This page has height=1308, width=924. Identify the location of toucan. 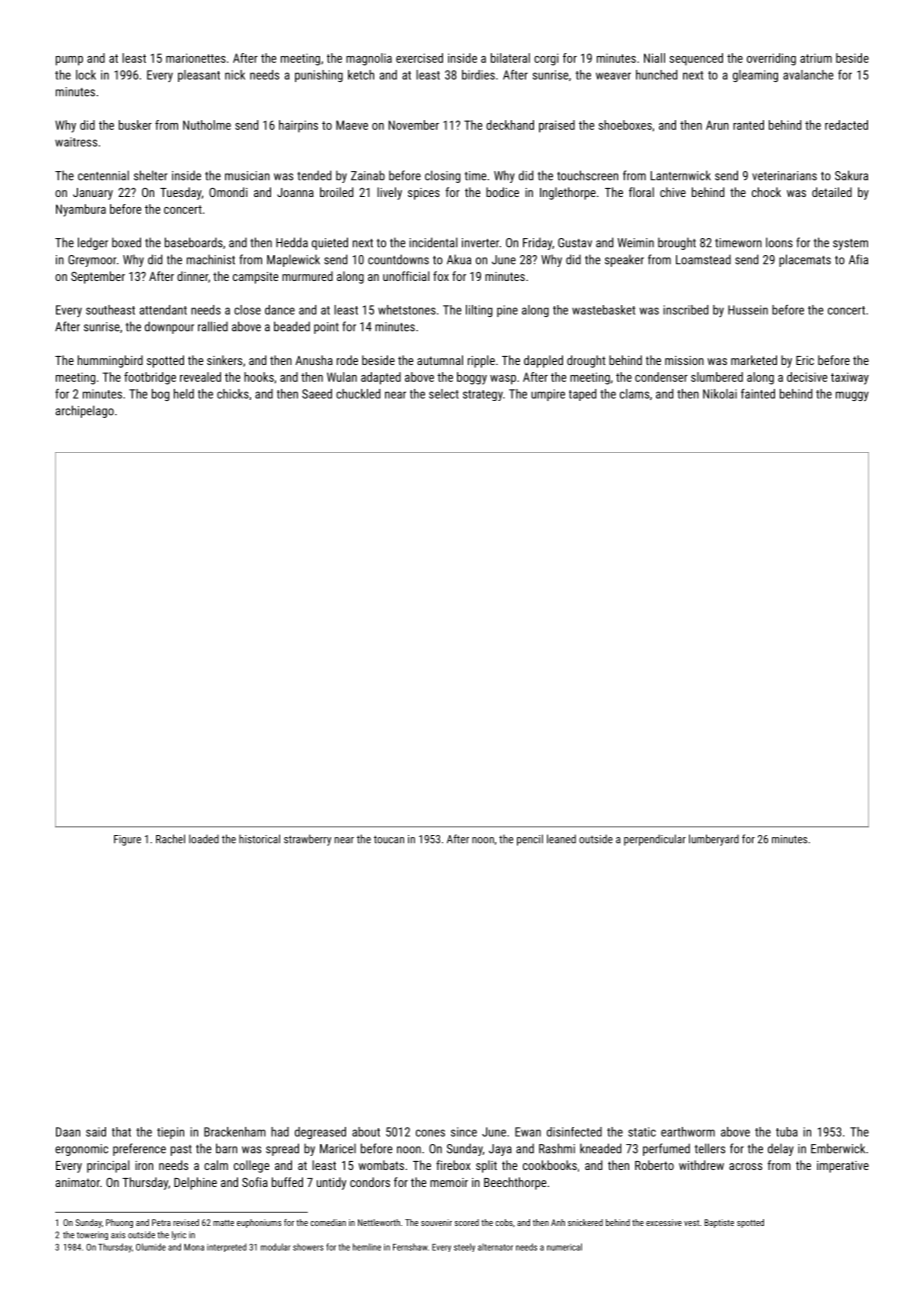
(389, 839).
